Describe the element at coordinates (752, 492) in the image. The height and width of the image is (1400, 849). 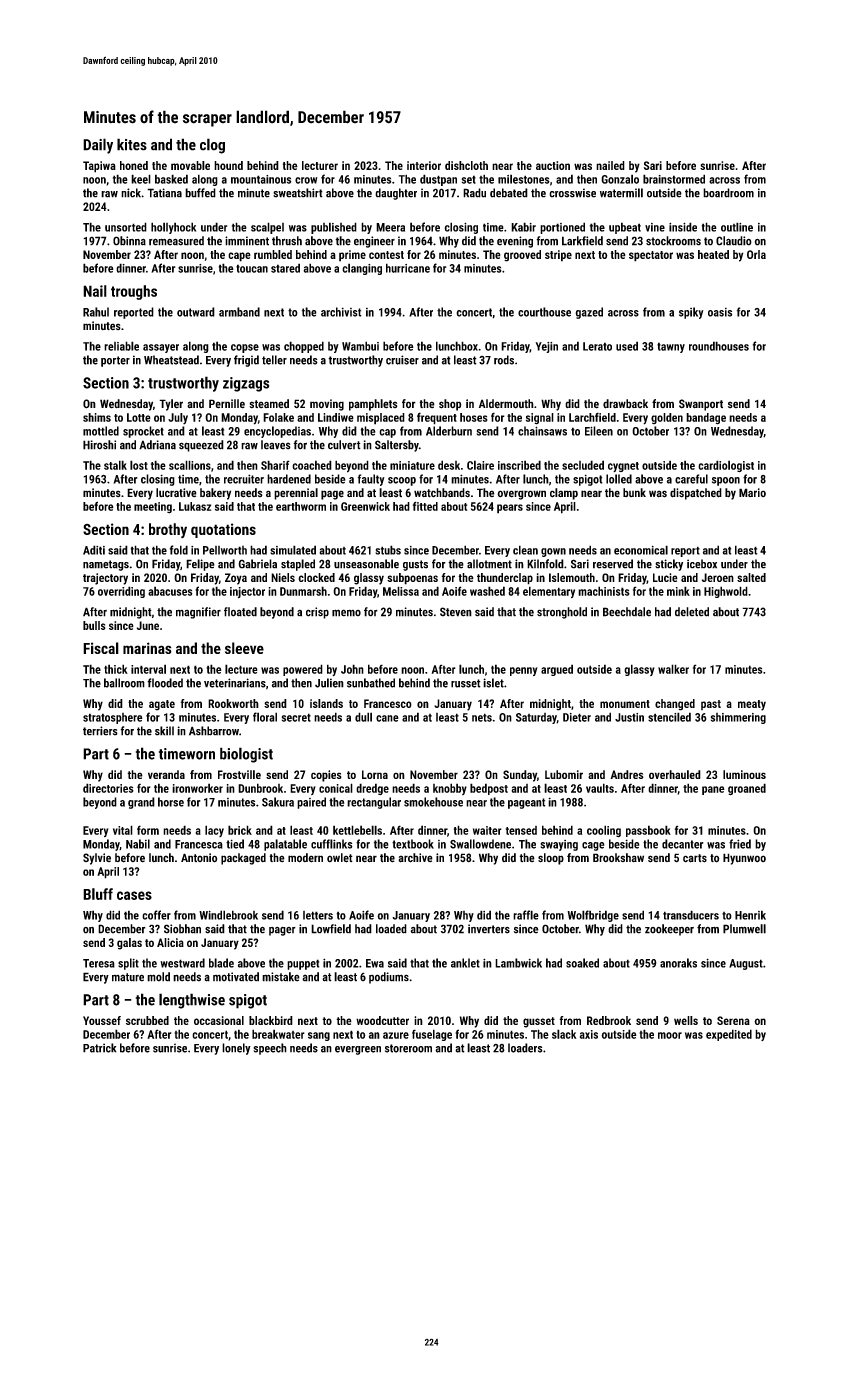
I see `Mario` at that location.
